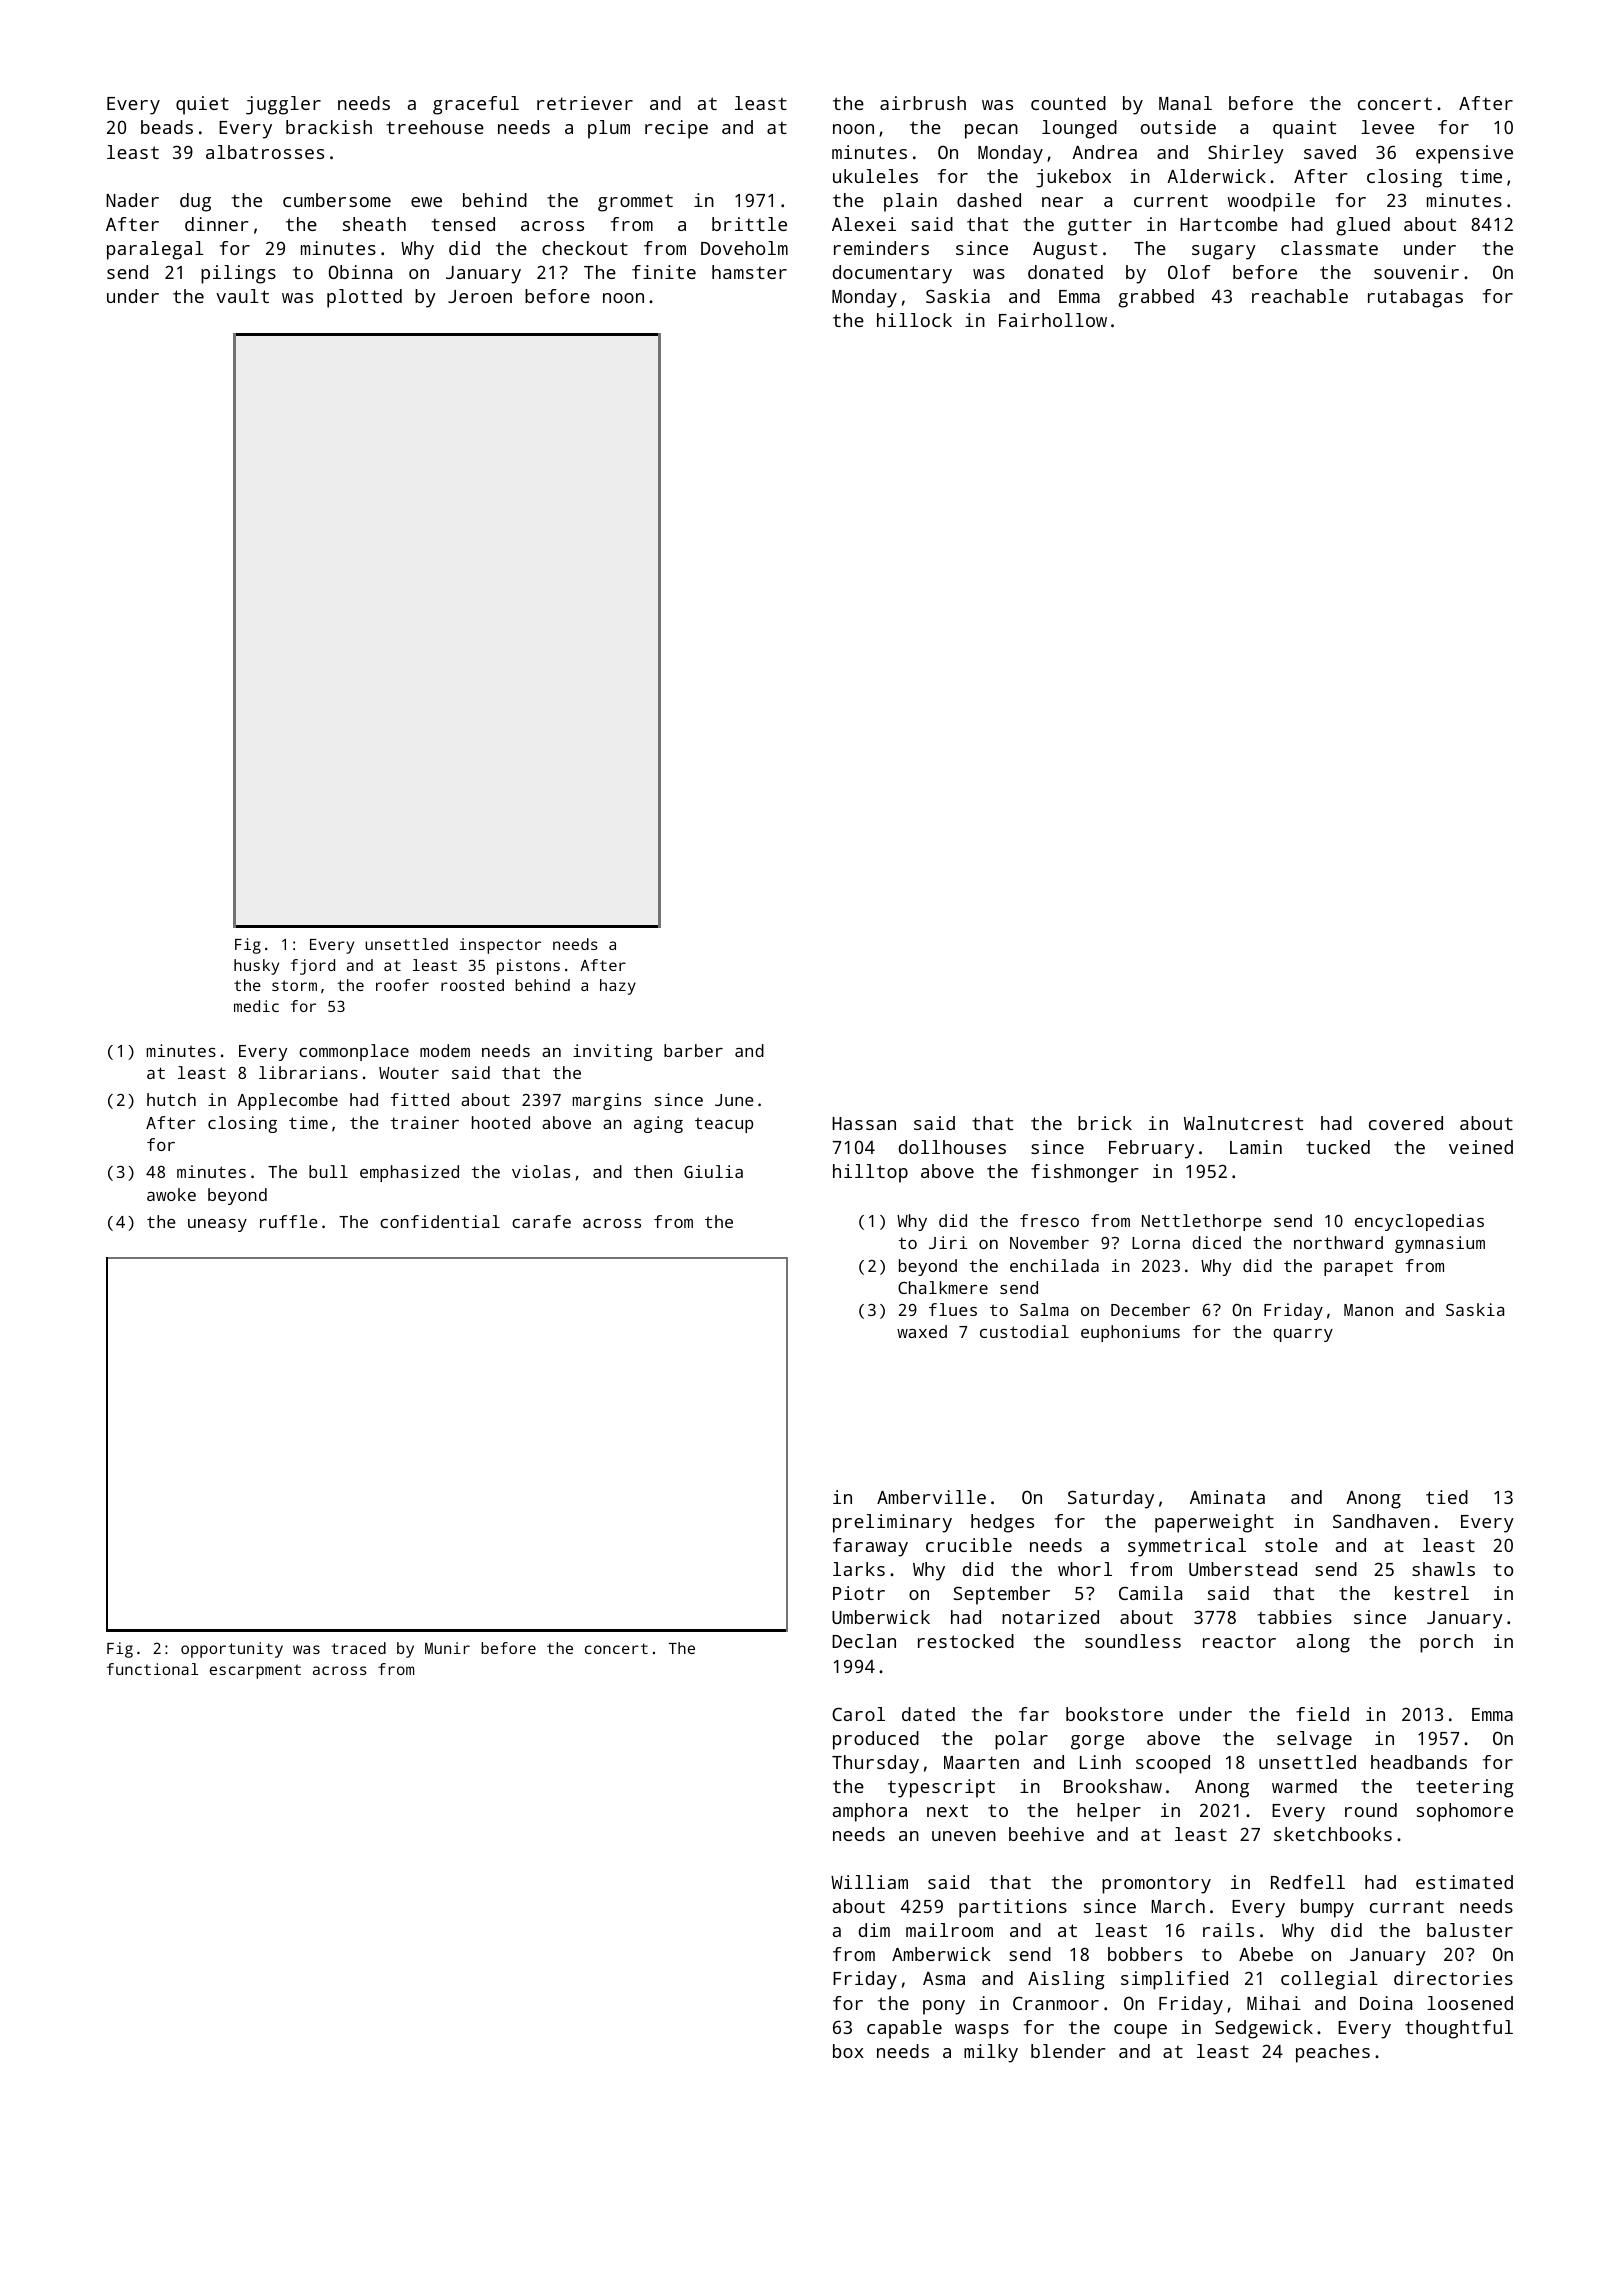 The width and height of the screenshot is (1620, 2292). I want to click on inspector, so click(500, 946).
